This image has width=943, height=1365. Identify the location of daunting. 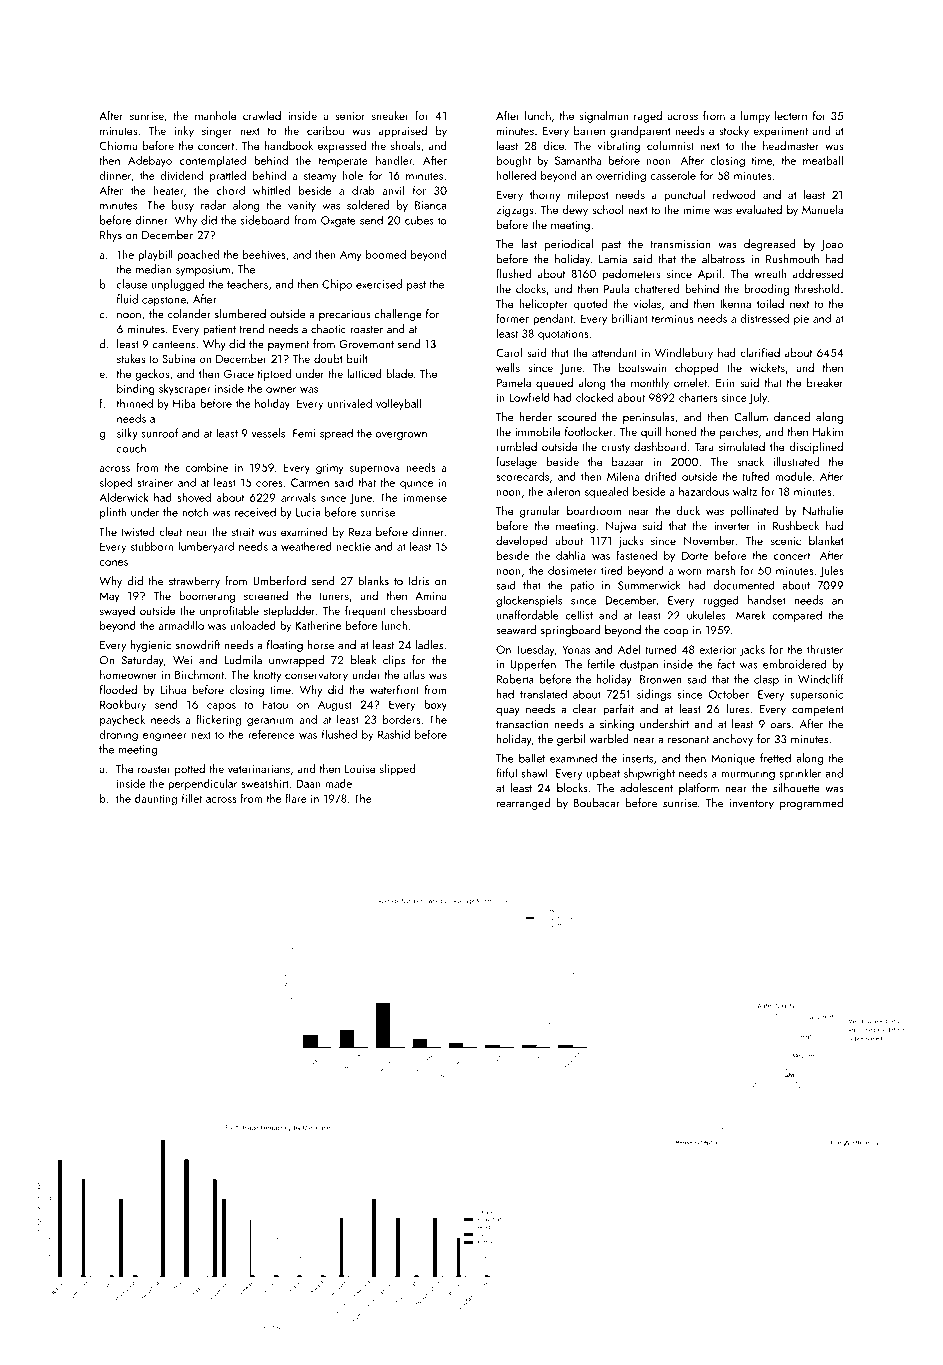
(156, 800).
